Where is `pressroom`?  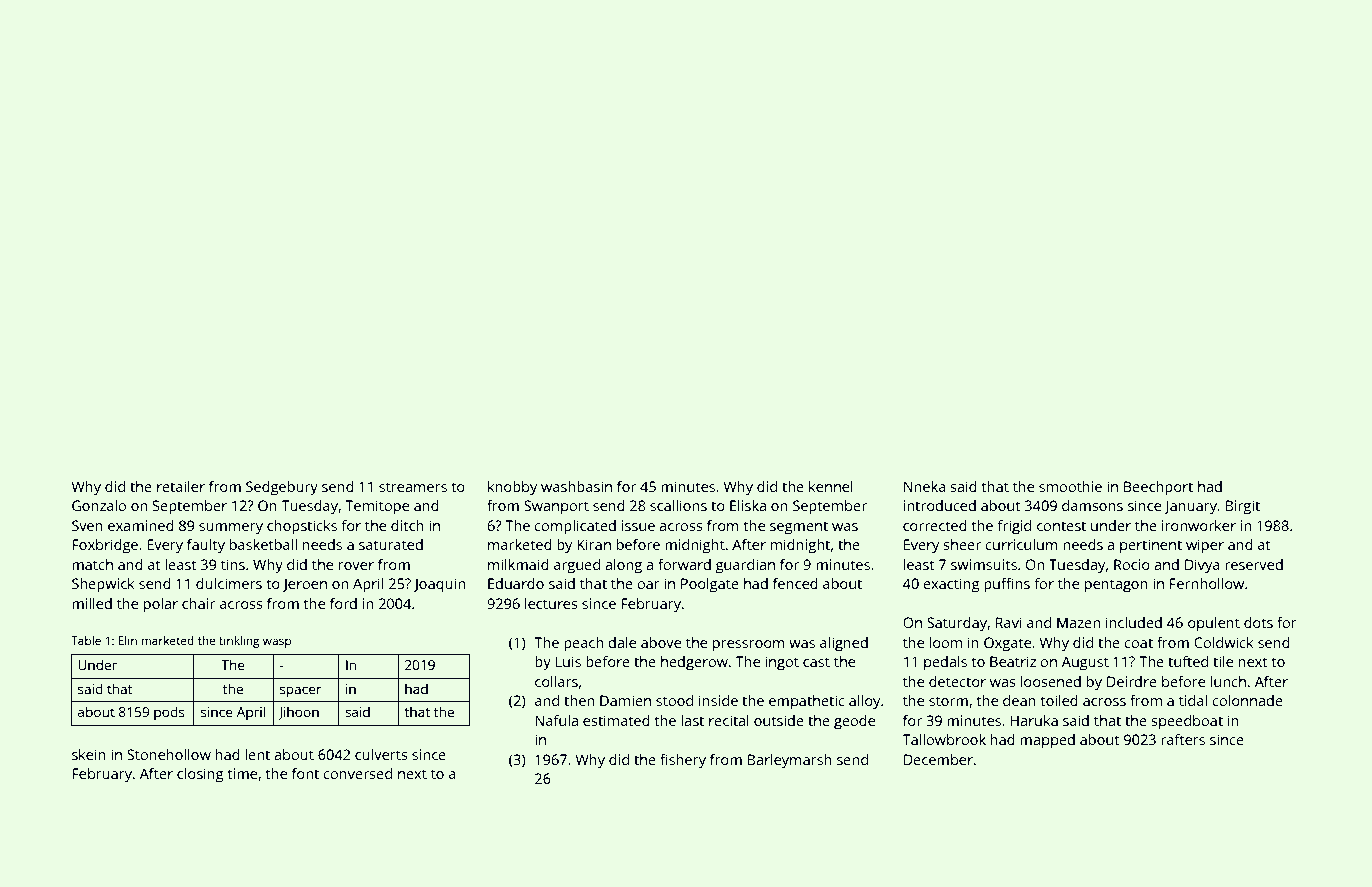 pressroom is located at coordinates (749, 646).
